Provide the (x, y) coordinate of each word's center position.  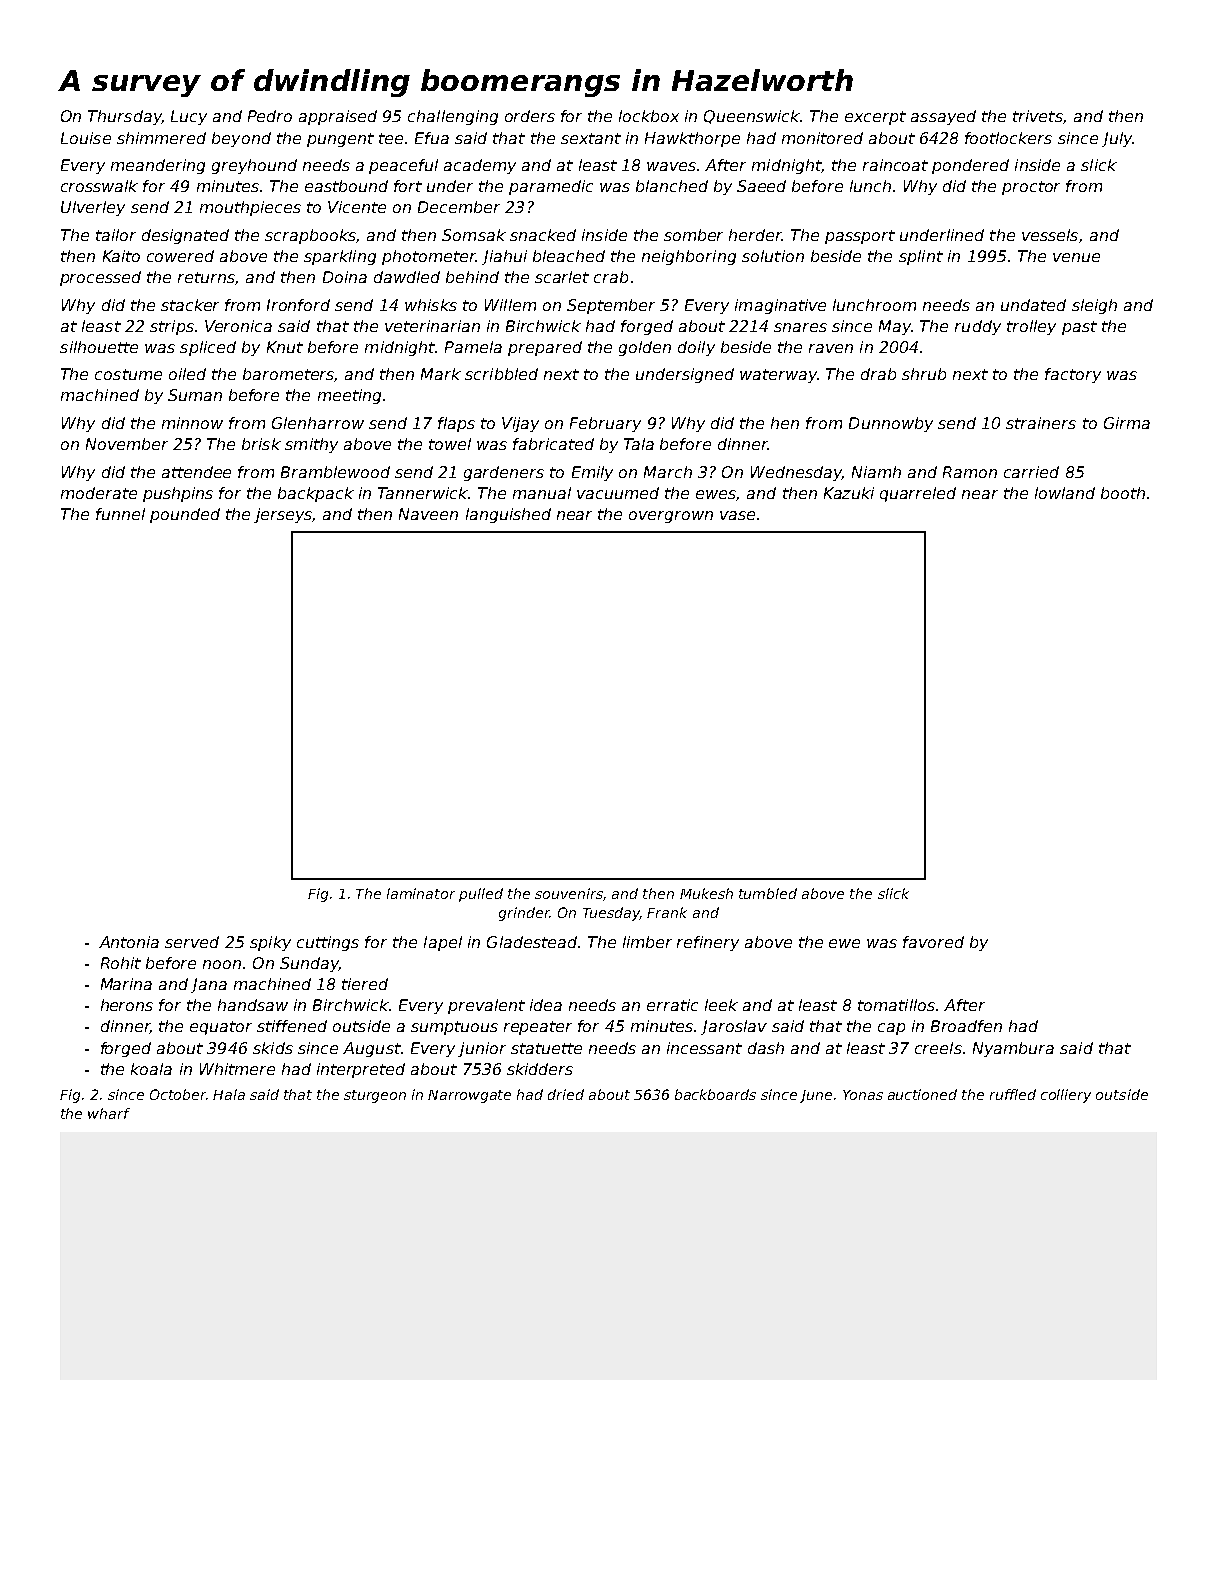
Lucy (189, 117)
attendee (196, 472)
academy (480, 166)
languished (508, 515)
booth (1123, 493)
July (1117, 139)
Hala (229, 1094)
